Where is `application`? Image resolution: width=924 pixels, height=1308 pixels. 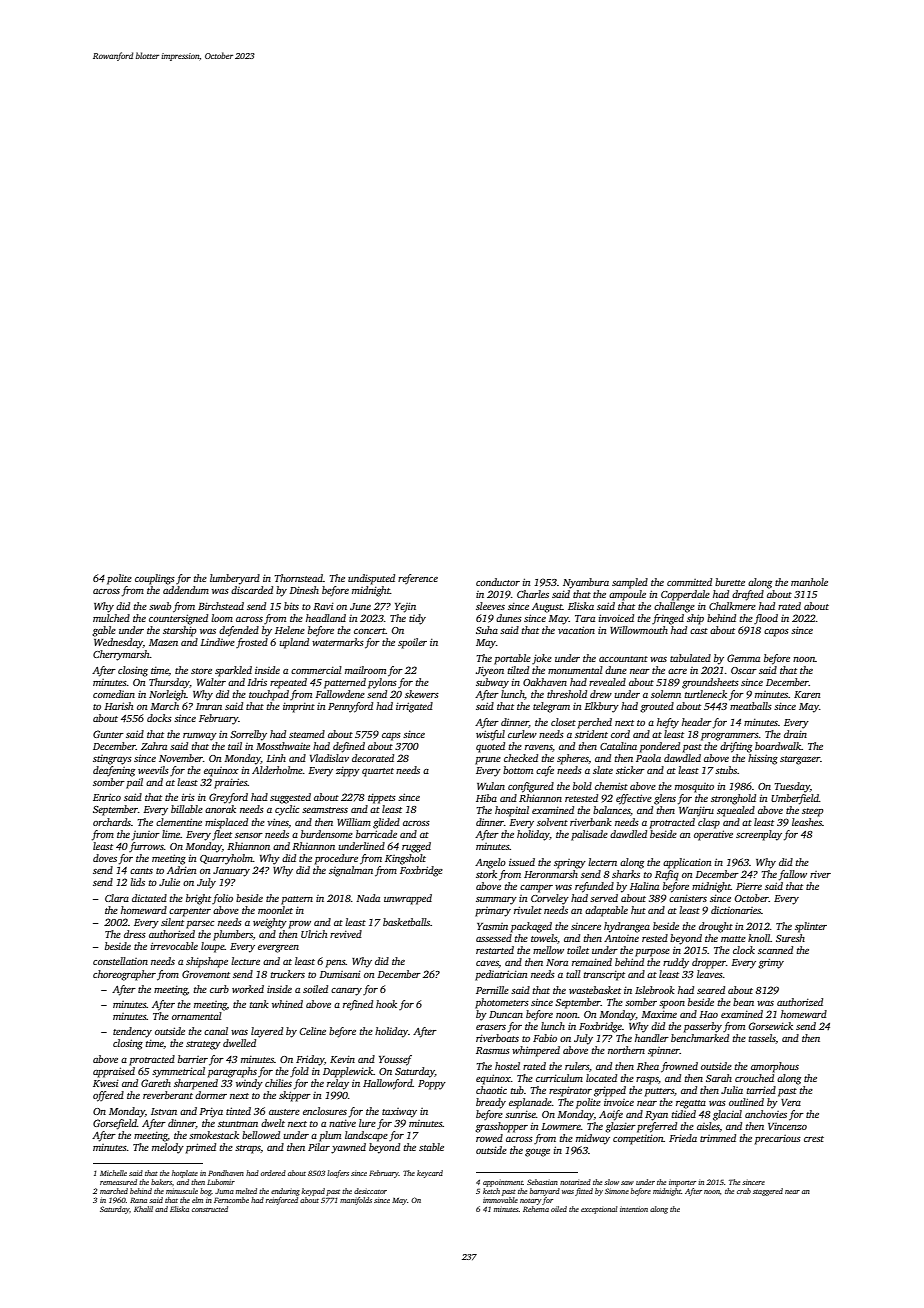
application is located at coordinates (687, 863).
